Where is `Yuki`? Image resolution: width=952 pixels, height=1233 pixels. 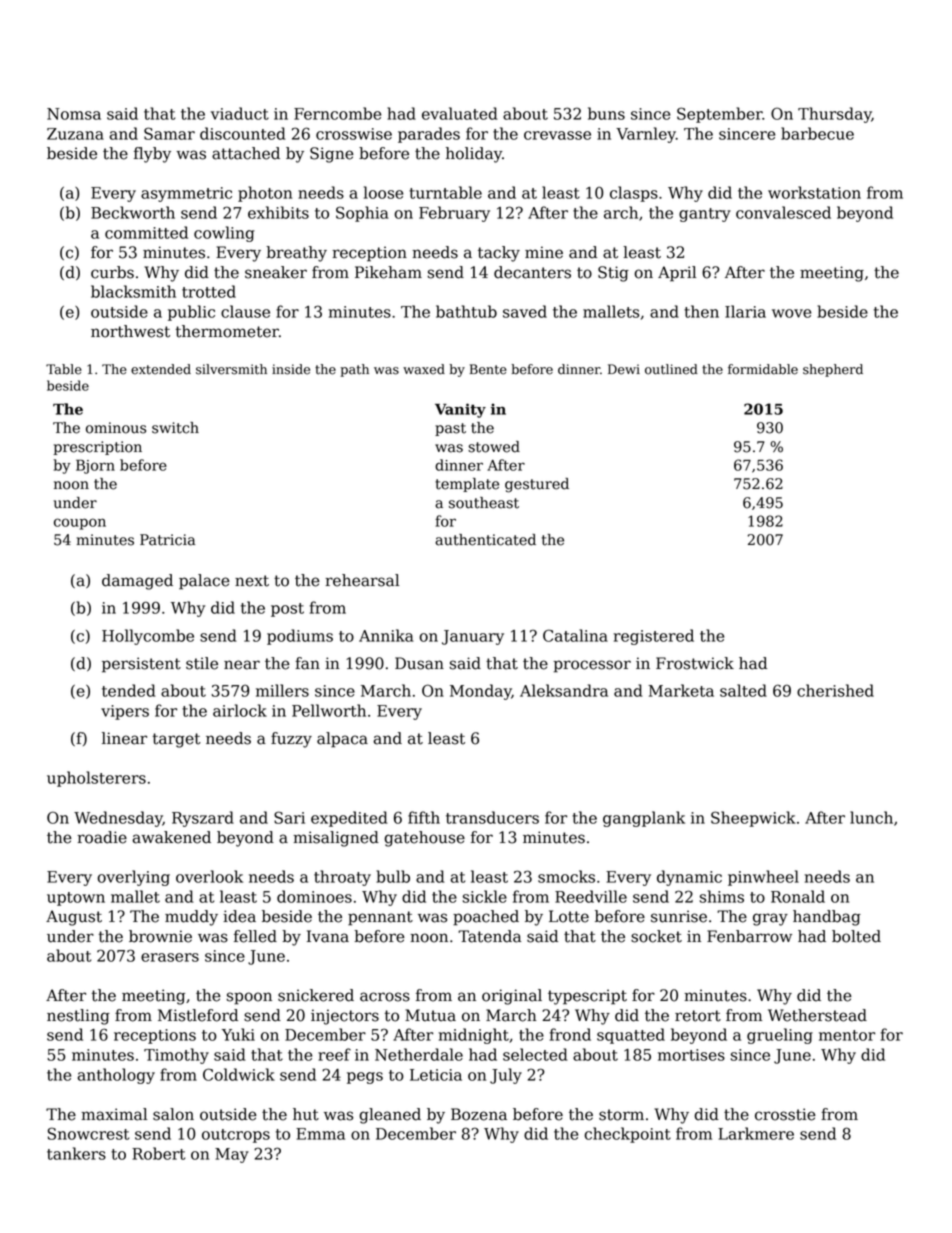
Yuki is located at coordinates (238, 1034).
